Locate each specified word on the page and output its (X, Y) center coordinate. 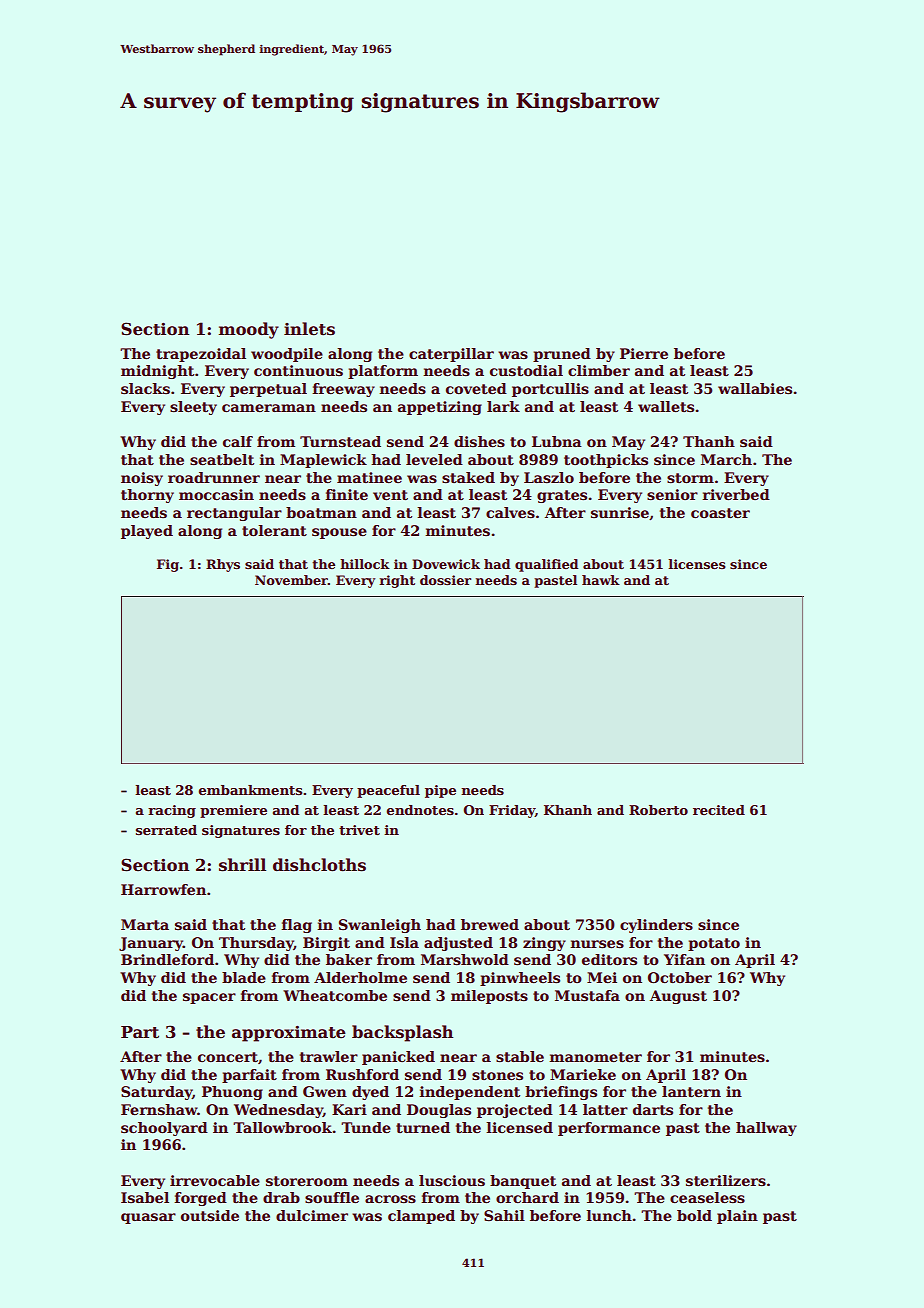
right (397, 581)
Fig (168, 565)
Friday (512, 811)
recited (719, 810)
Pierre (644, 353)
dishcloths (319, 865)
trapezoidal (201, 355)
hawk (601, 580)
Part (140, 1032)
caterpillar (451, 355)
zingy (544, 944)
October (680, 977)
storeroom (307, 1181)
